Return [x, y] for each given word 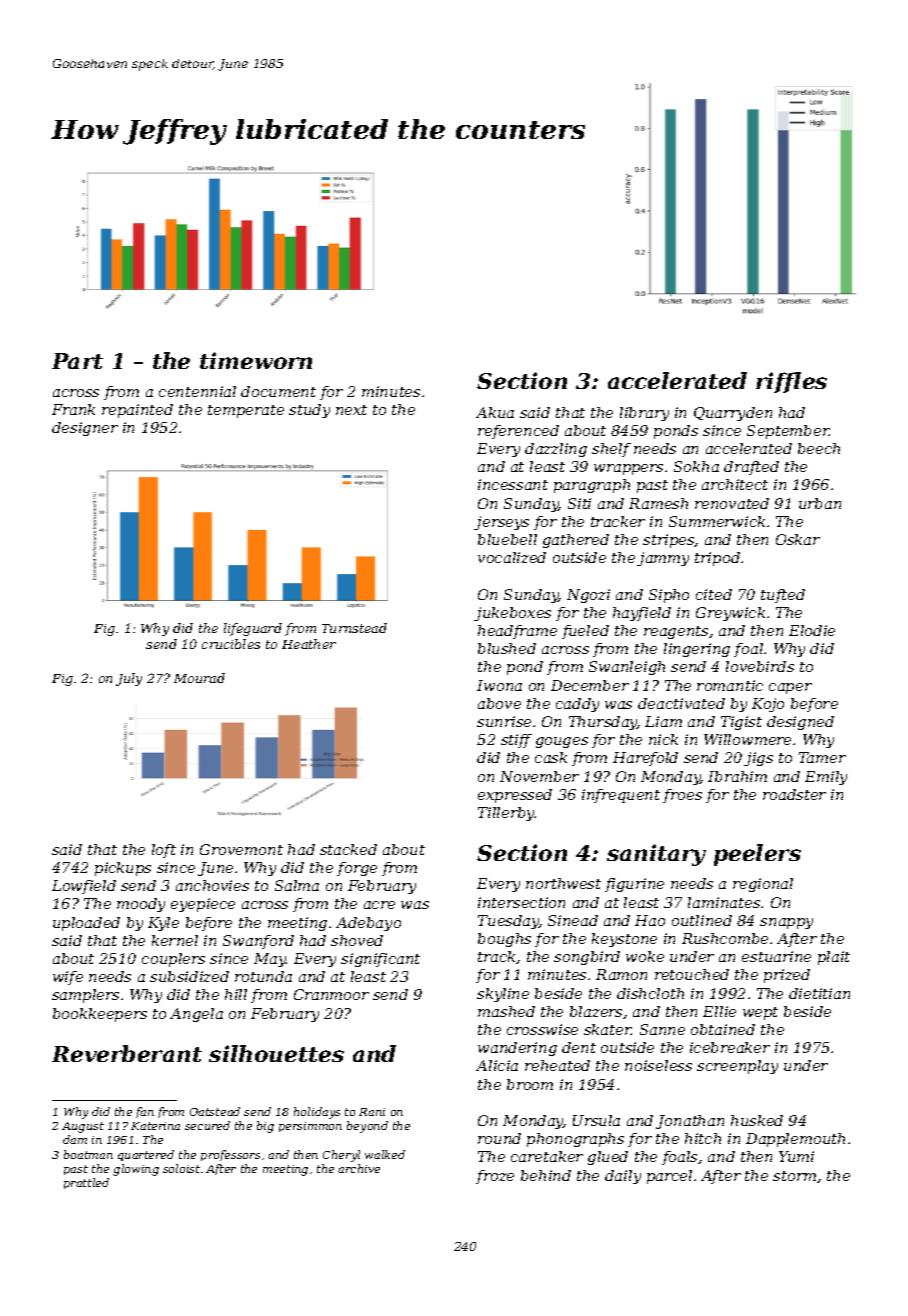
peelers [757, 855]
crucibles [231, 644]
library [644, 414]
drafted [751, 468]
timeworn [256, 360]
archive [359, 1168]
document [278, 391]
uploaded [86, 924]
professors [230, 1155]
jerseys [501, 523]
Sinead [573, 920]
